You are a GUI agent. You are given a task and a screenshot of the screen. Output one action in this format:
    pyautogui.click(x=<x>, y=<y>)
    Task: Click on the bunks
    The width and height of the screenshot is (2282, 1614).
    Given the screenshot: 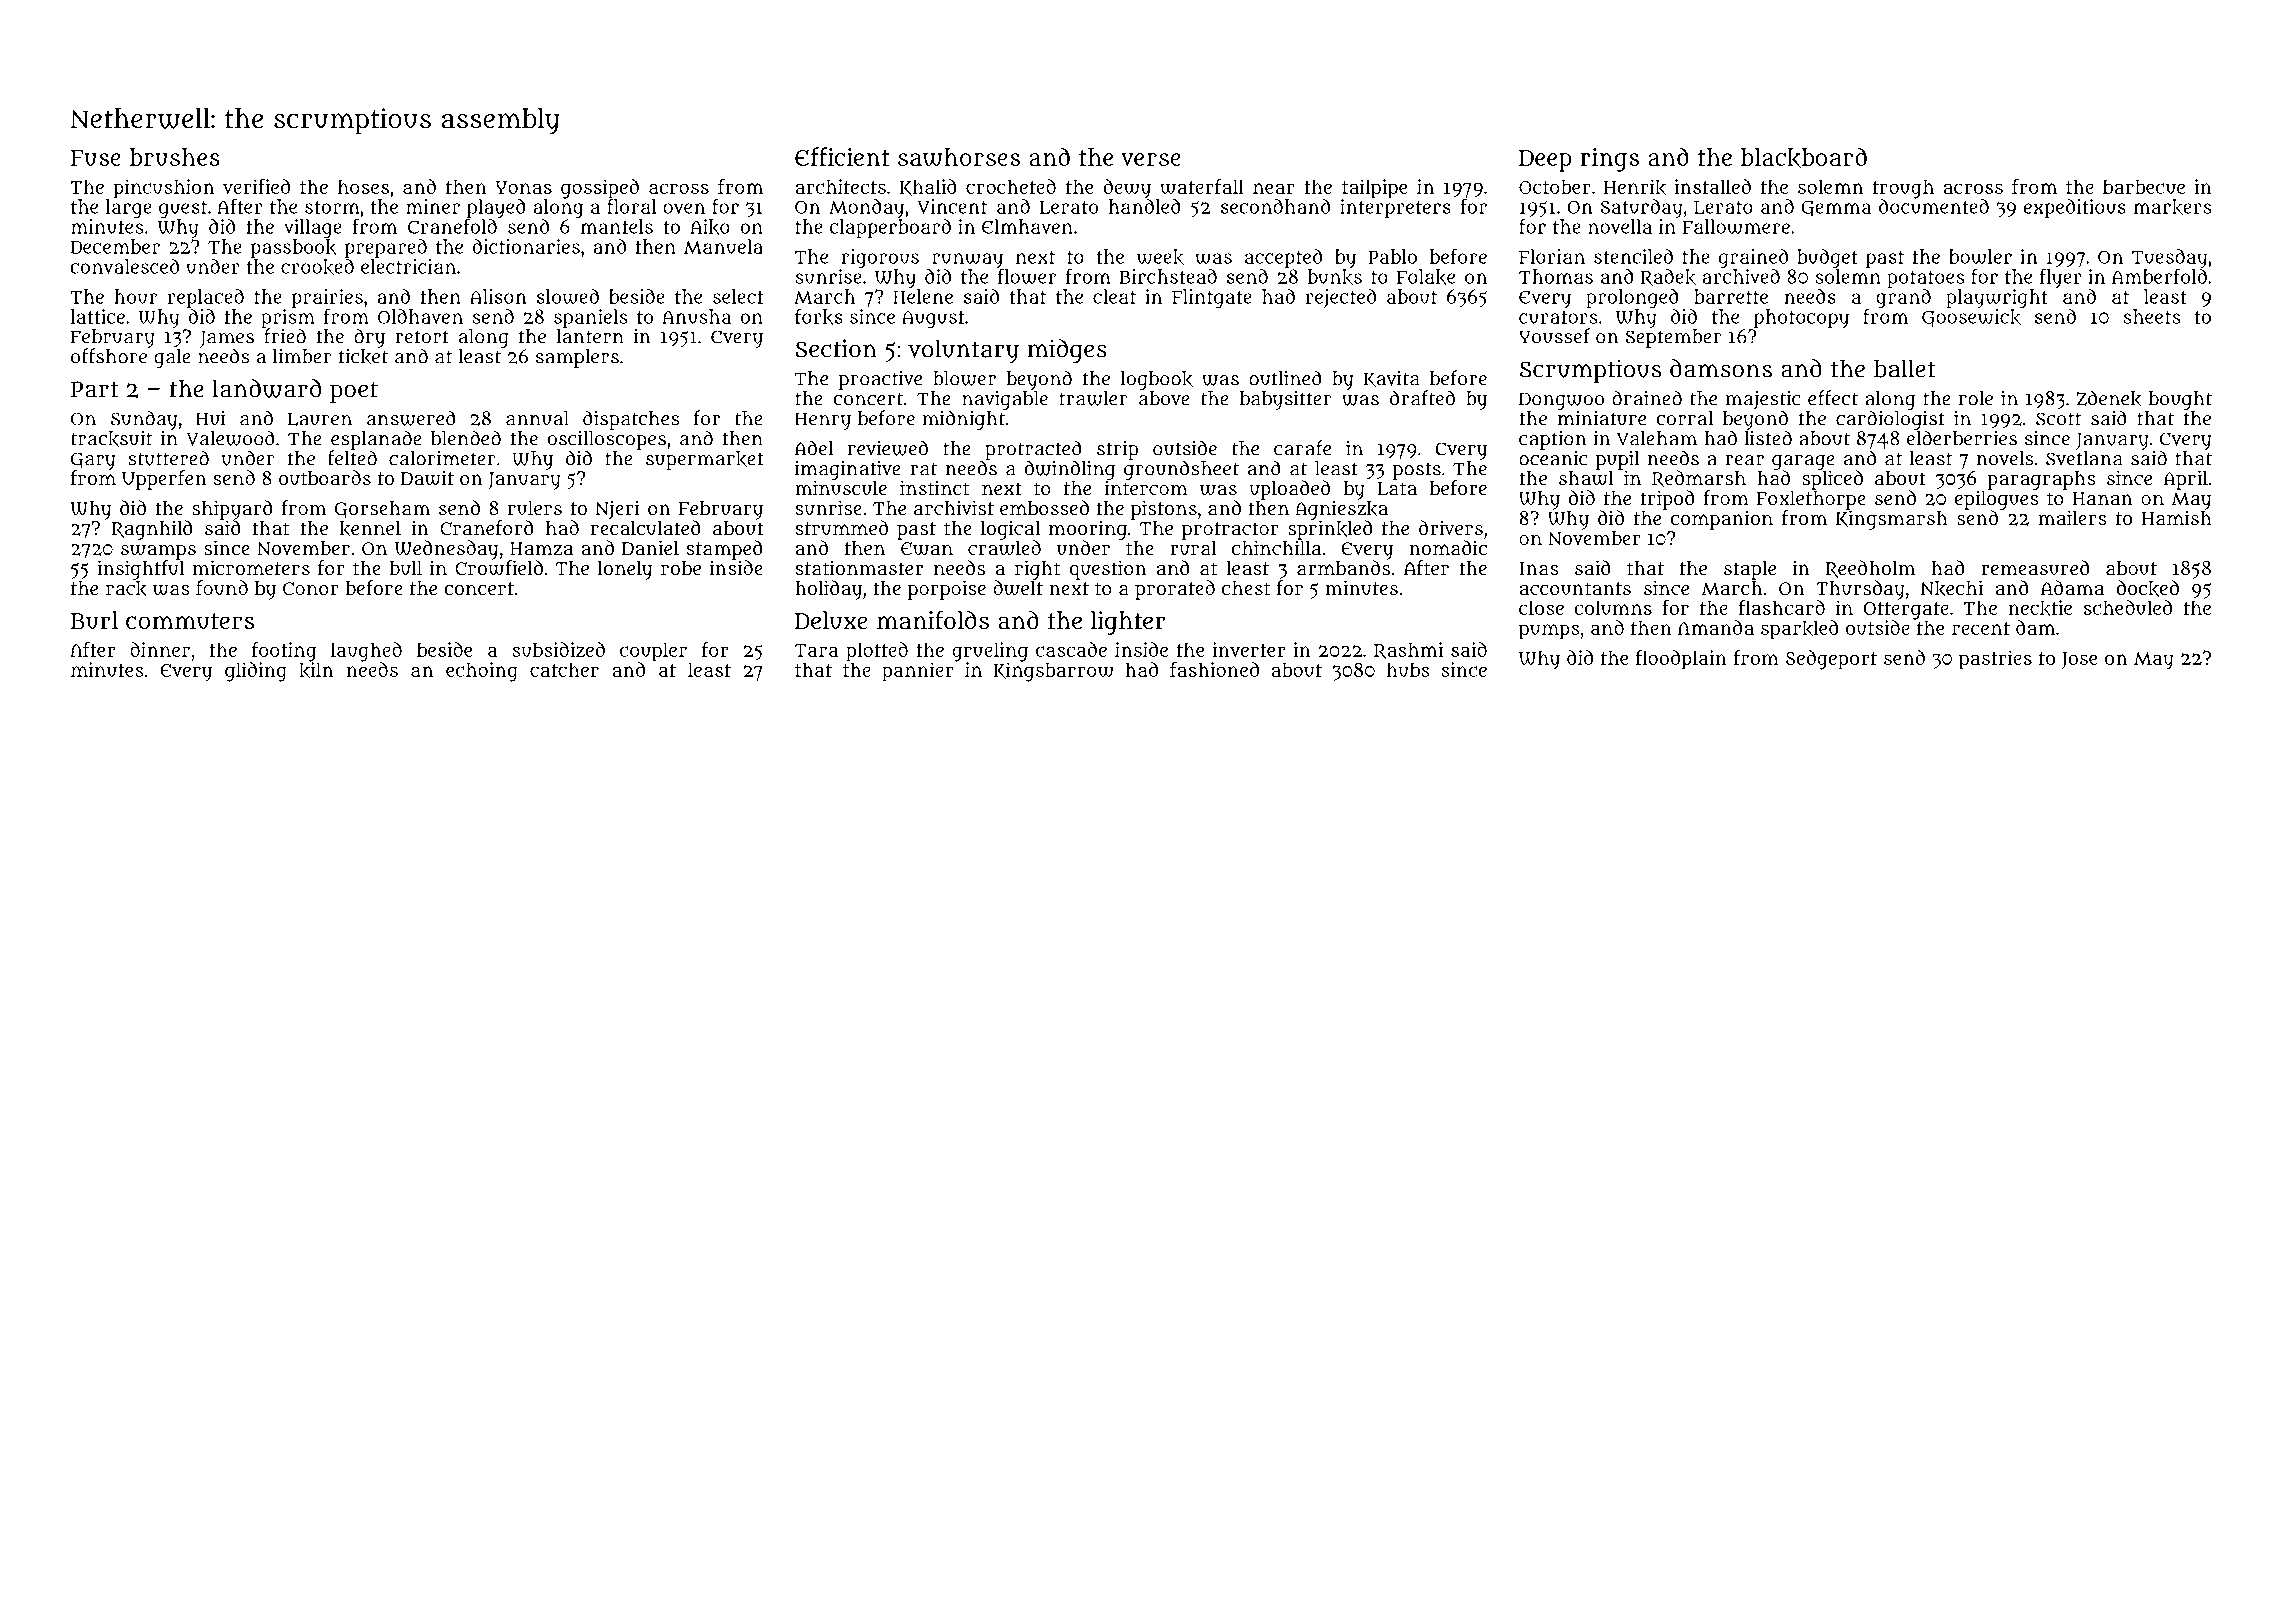 What is the action you would take?
    pyautogui.click(x=1335, y=277)
